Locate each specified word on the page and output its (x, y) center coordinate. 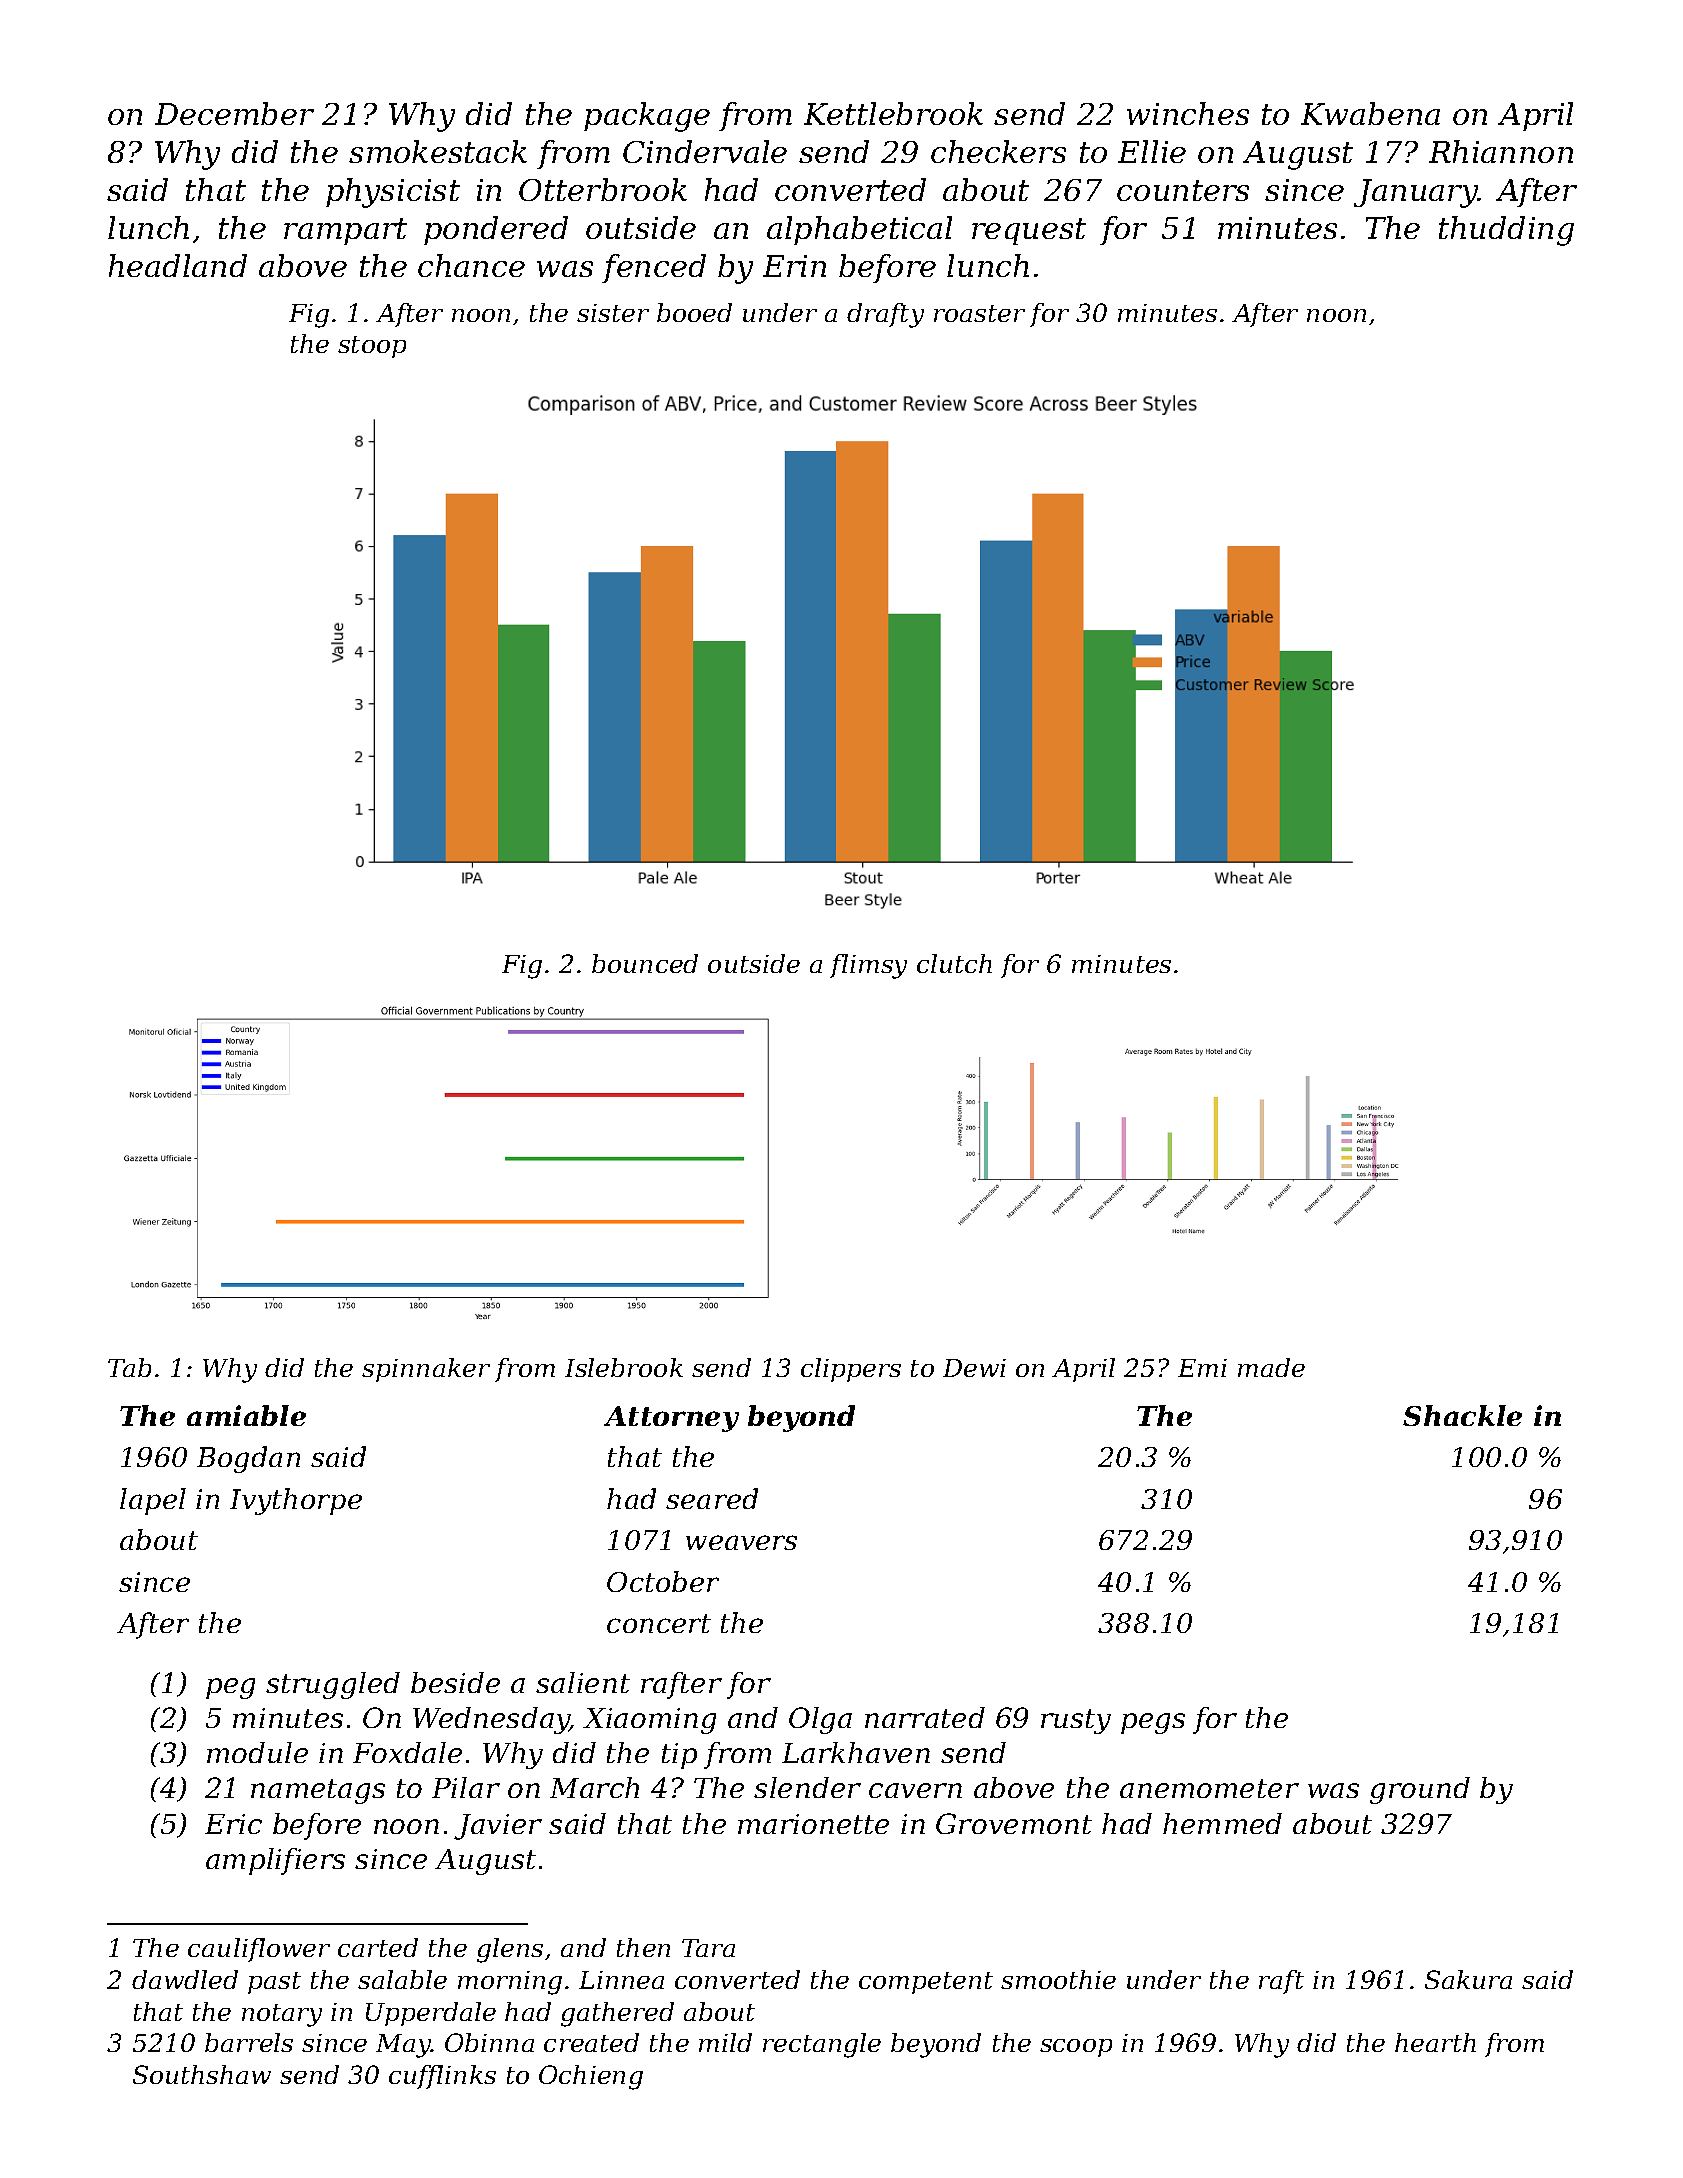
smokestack (438, 151)
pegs (1153, 1723)
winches (1188, 113)
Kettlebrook (893, 113)
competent (926, 1983)
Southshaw (202, 2074)
